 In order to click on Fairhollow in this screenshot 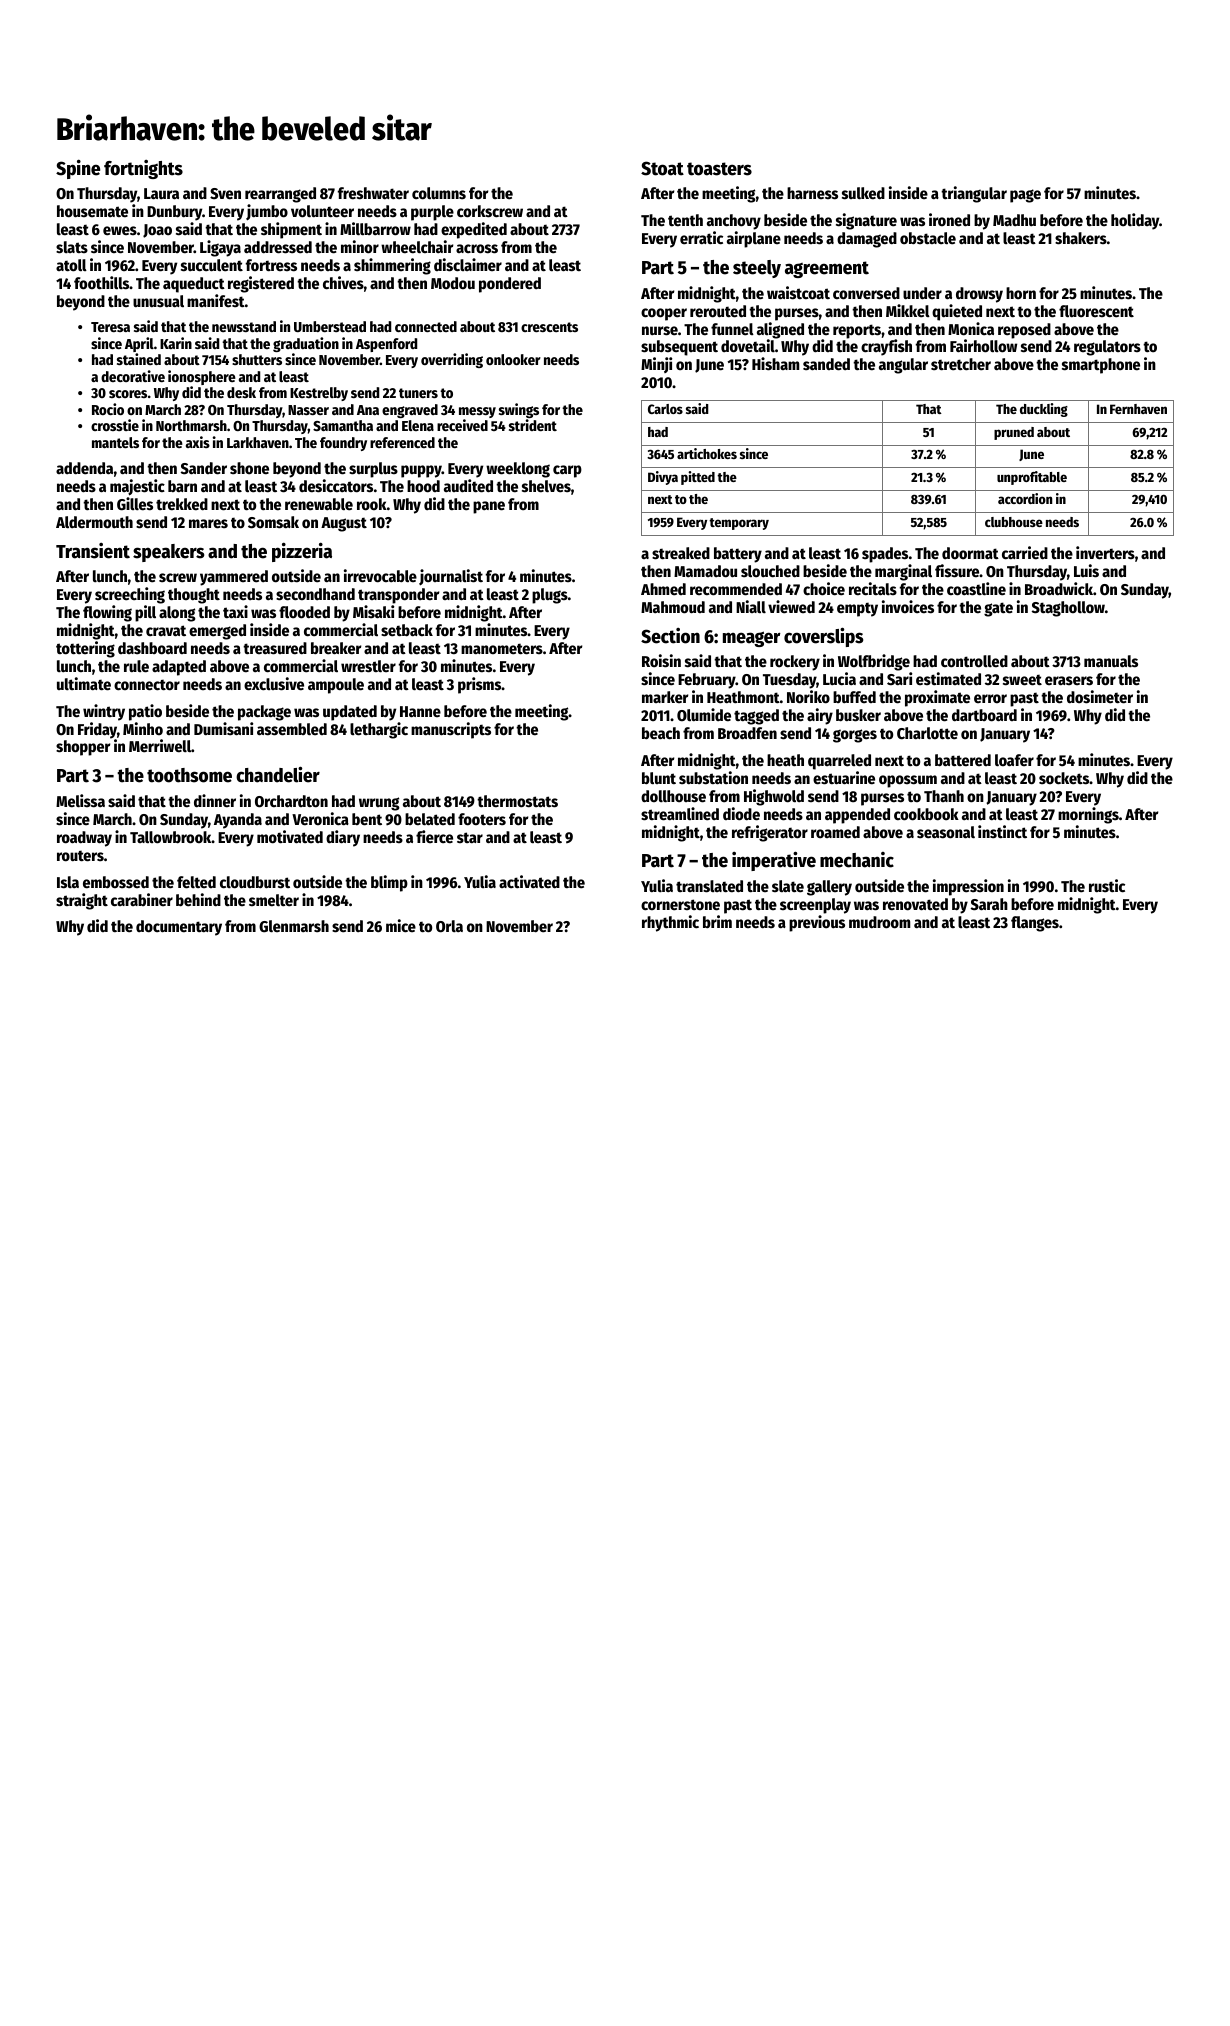, I will do `click(983, 346)`.
